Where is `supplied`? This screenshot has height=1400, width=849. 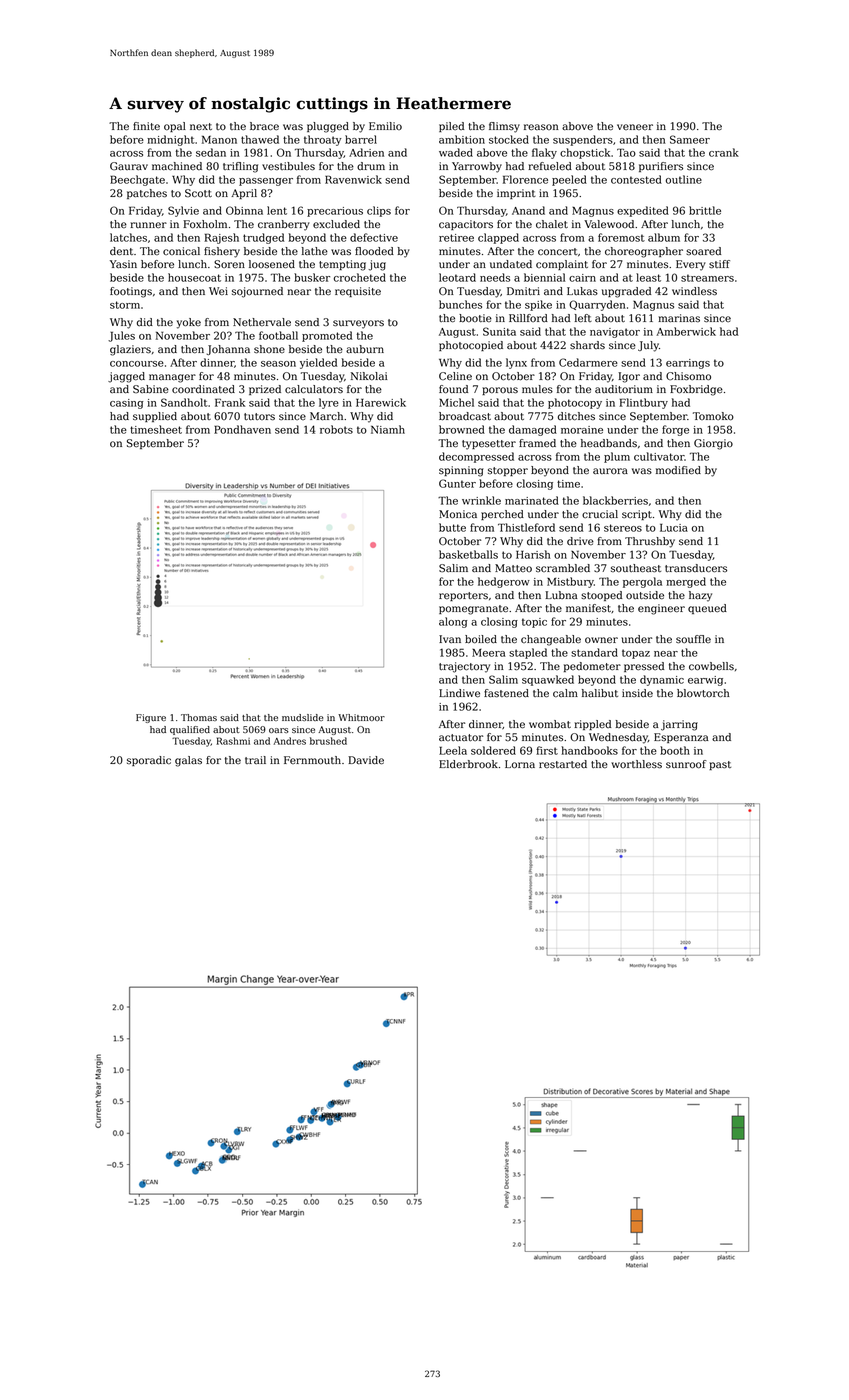 supplied is located at coordinates (155, 417).
